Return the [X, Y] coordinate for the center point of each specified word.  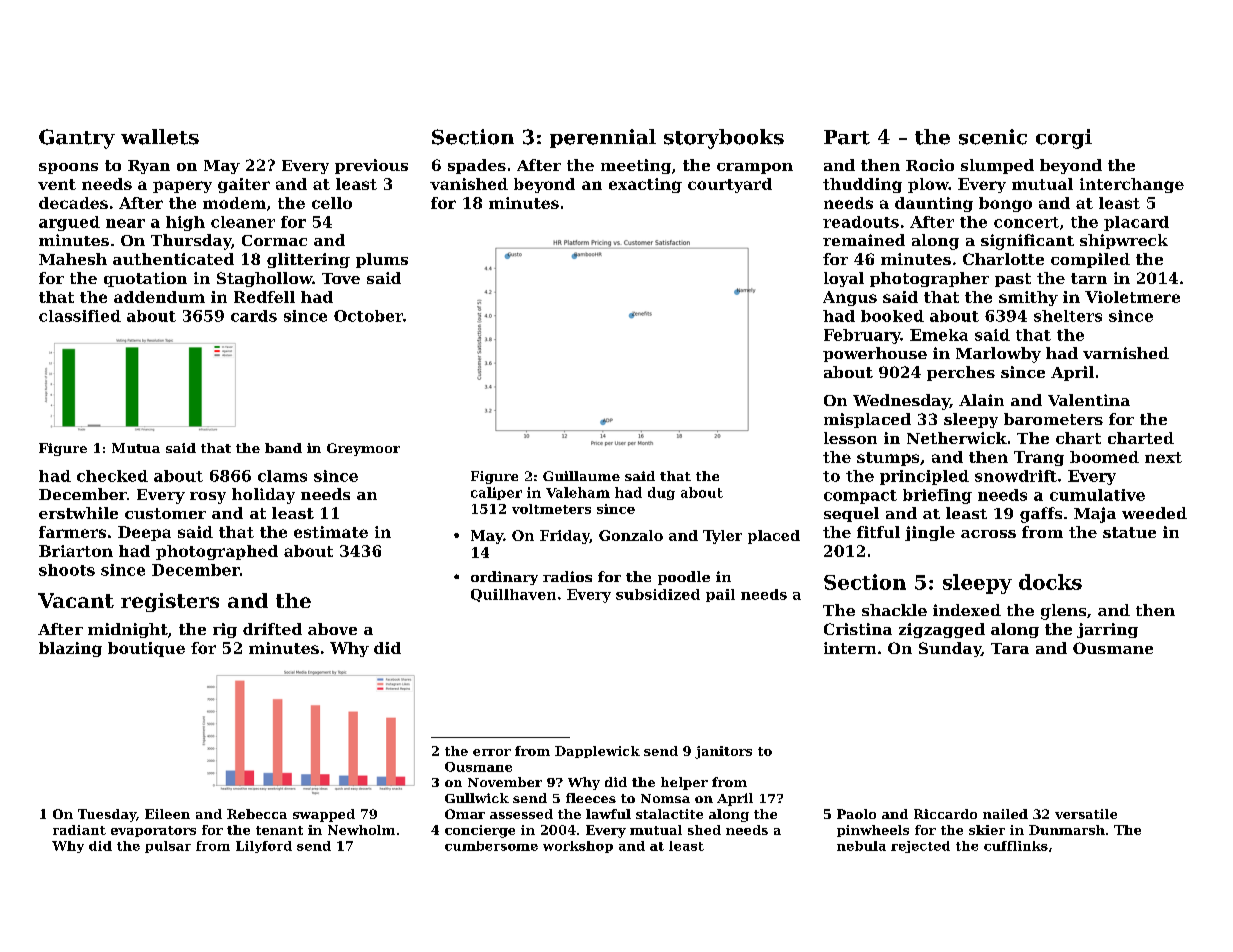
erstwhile [78, 513]
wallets [160, 137]
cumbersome [491, 846]
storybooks [724, 139]
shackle [894, 610]
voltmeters [551, 509]
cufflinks [1016, 846]
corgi [1064, 139]
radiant [79, 830]
